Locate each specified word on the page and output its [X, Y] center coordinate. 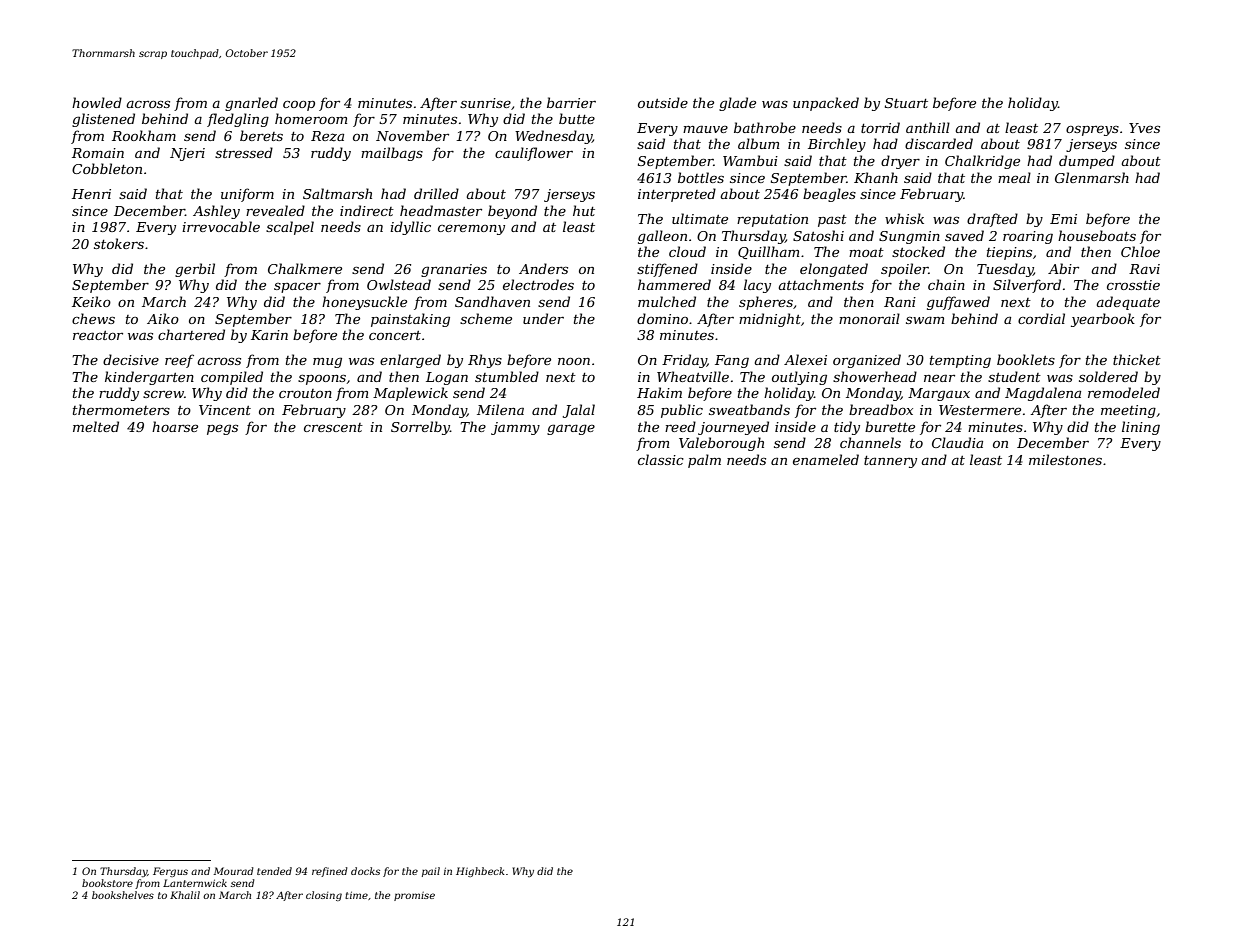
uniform [247, 195]
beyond [512, 212]
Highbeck [480, 872]
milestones [1065, 459]
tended [274, 871]
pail [431, 872]
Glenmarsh [1092, 177]
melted [96, 426]
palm [704, 461]
